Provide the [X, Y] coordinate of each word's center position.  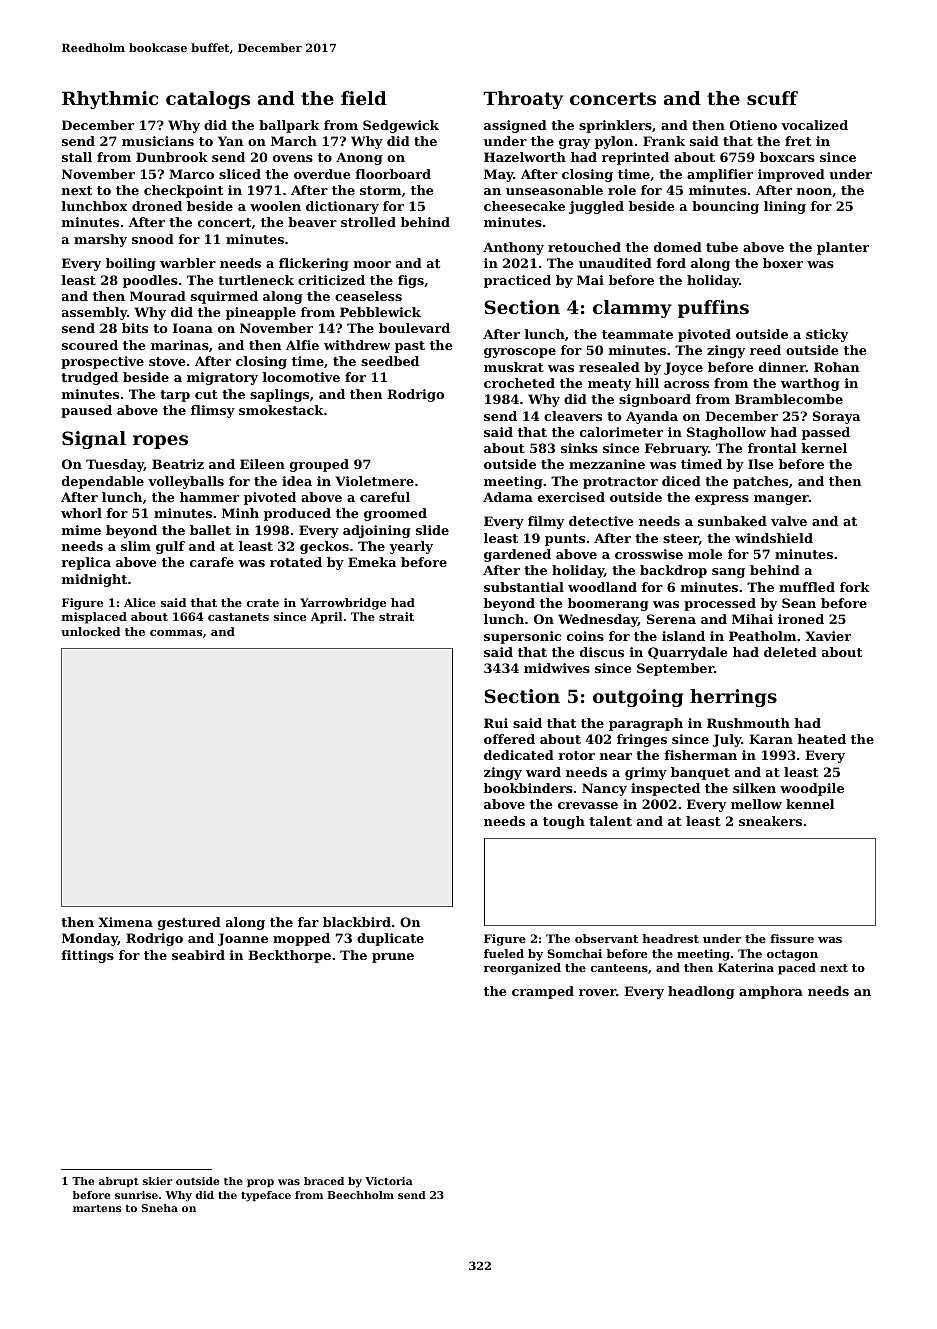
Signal [94, 440]
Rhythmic [110, 100]
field [364, 98]
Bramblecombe [789, 399]
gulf [170, 547]
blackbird [357, 922]
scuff [772, 98]
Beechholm [360, 1195]
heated [821, 739]
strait [396, 616]
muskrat [514, 367]
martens [97, 1208]
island [683, 636]
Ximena [126, 922]
